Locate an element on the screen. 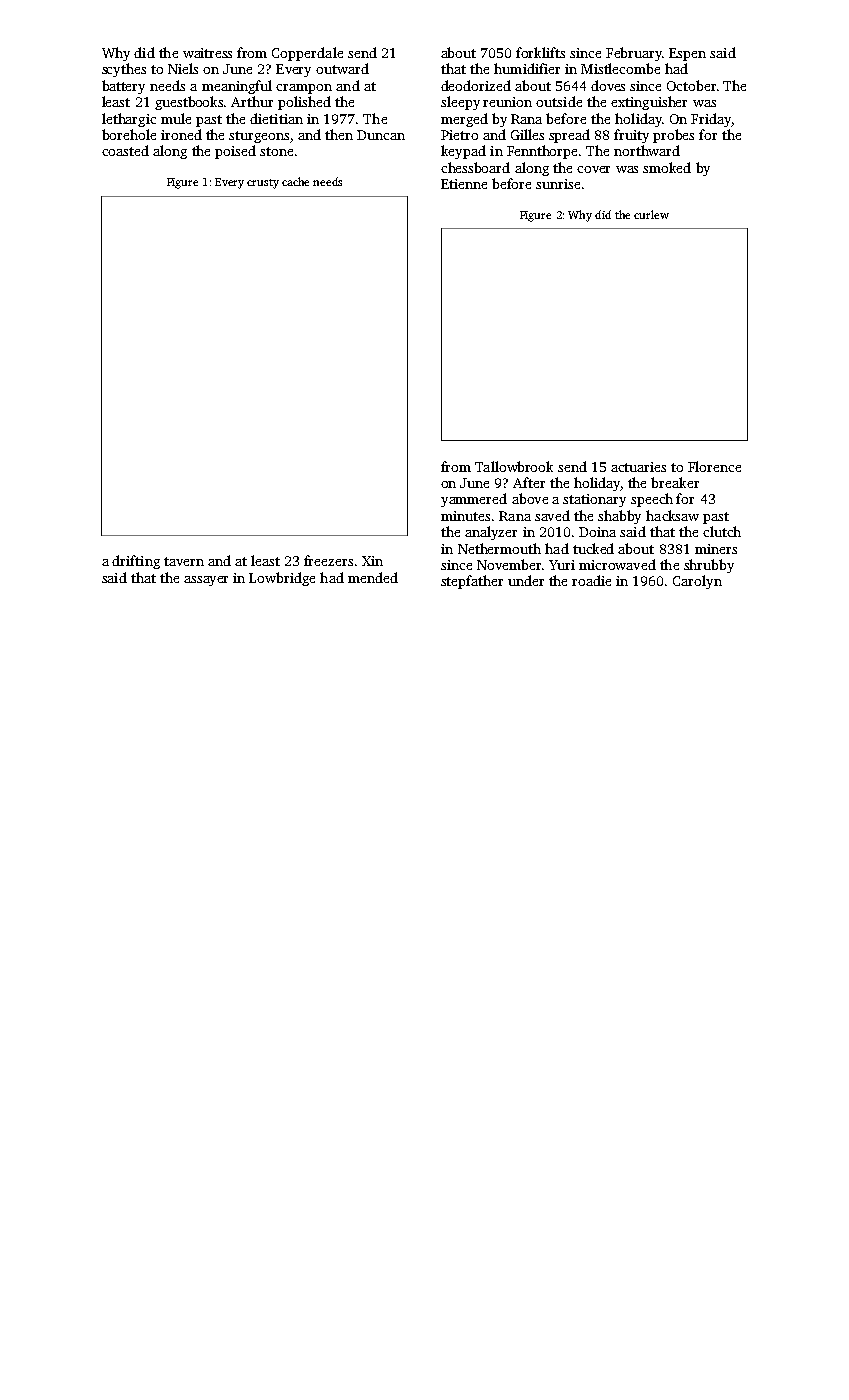 This screenshot has width=849, height=1400. minutes is located at coordinates (465, 516).
